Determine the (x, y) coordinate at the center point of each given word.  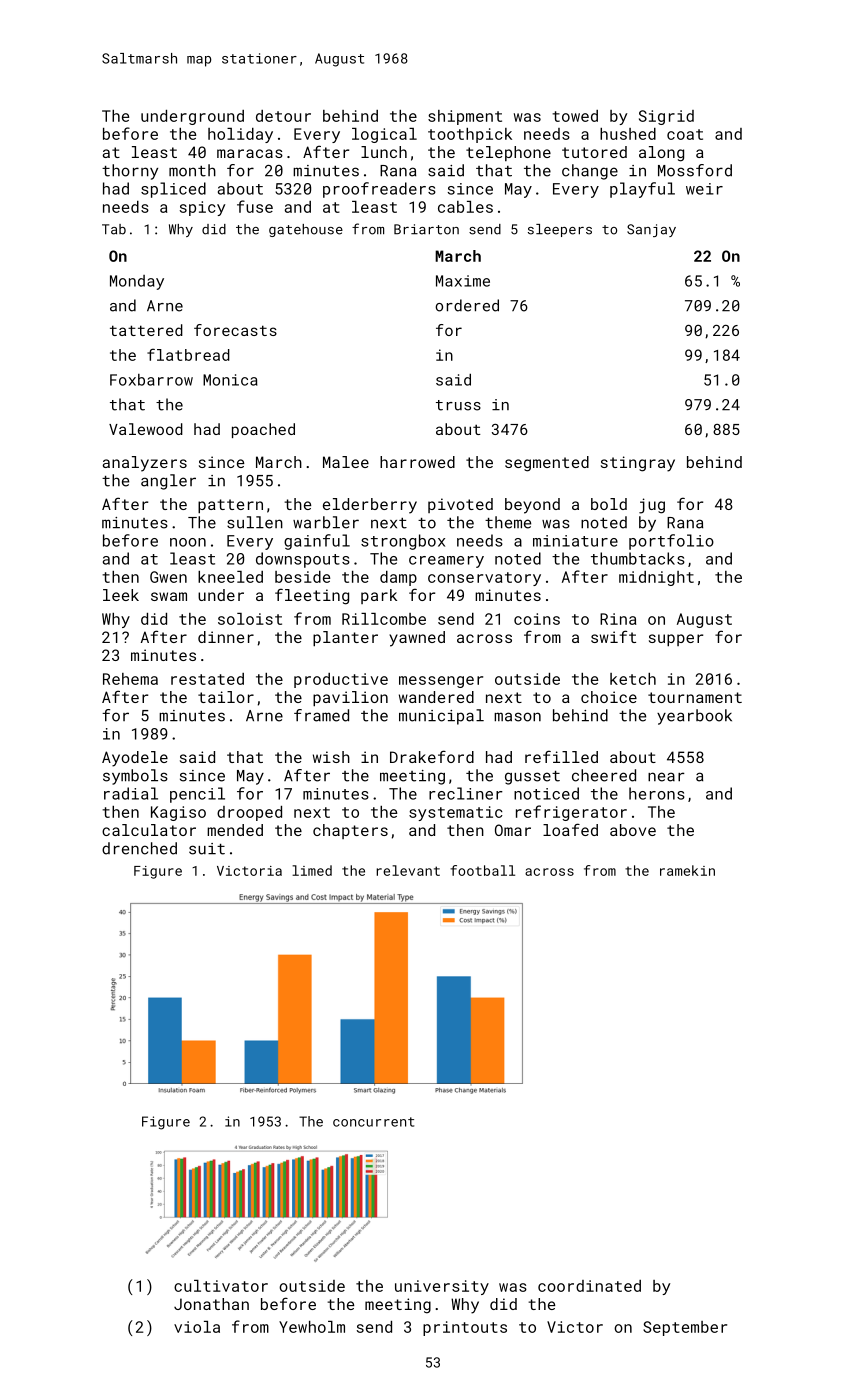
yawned (417, 639)
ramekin (687, 870)
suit (207, 849)
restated (207, 679)
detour (283, 116)
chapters (350, 831)
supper (676, 640)
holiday (240, 135)
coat (685, 134)
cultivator (221, 1286)
